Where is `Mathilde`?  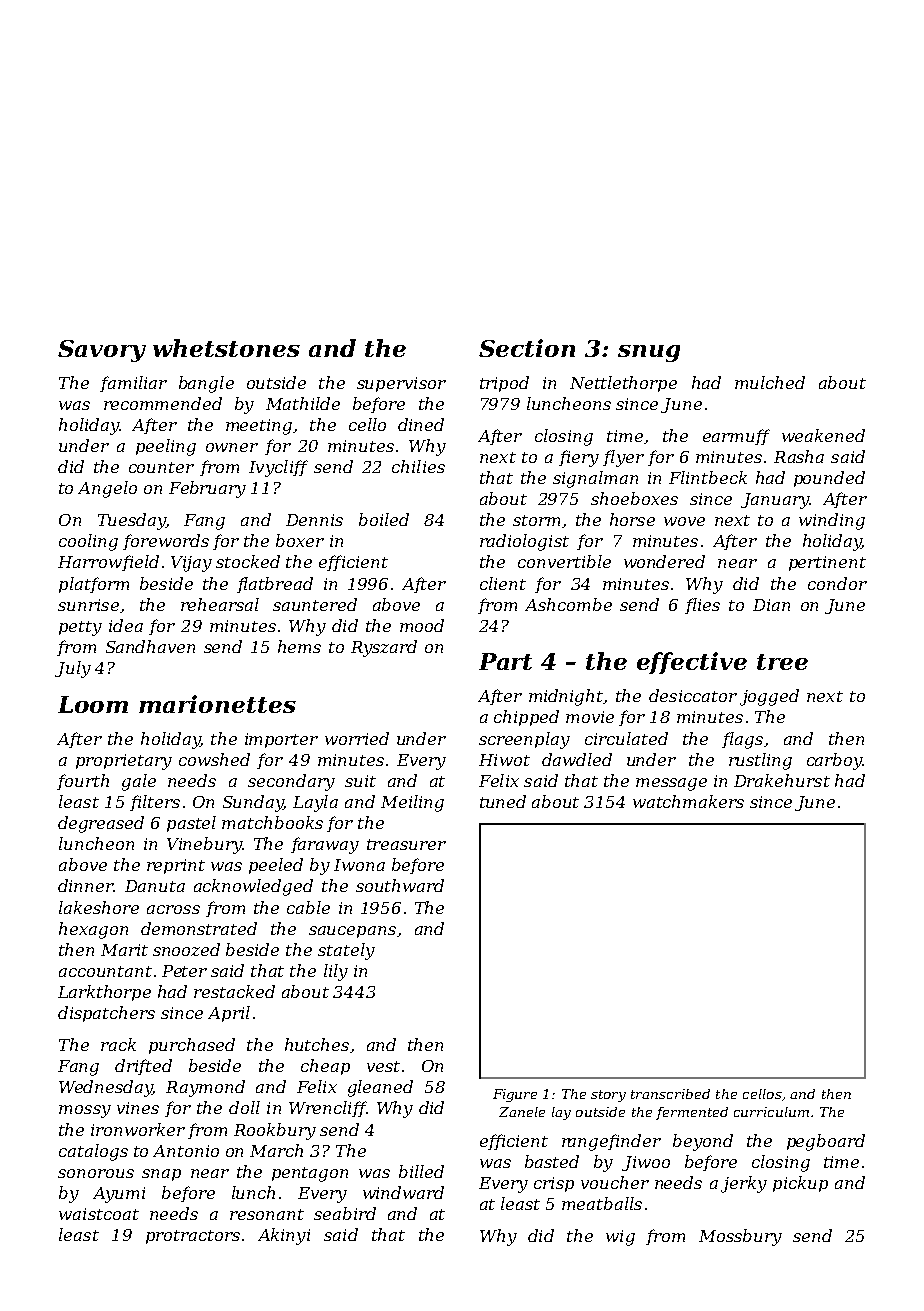
Mathilde is located at coordinates (303, 403).
